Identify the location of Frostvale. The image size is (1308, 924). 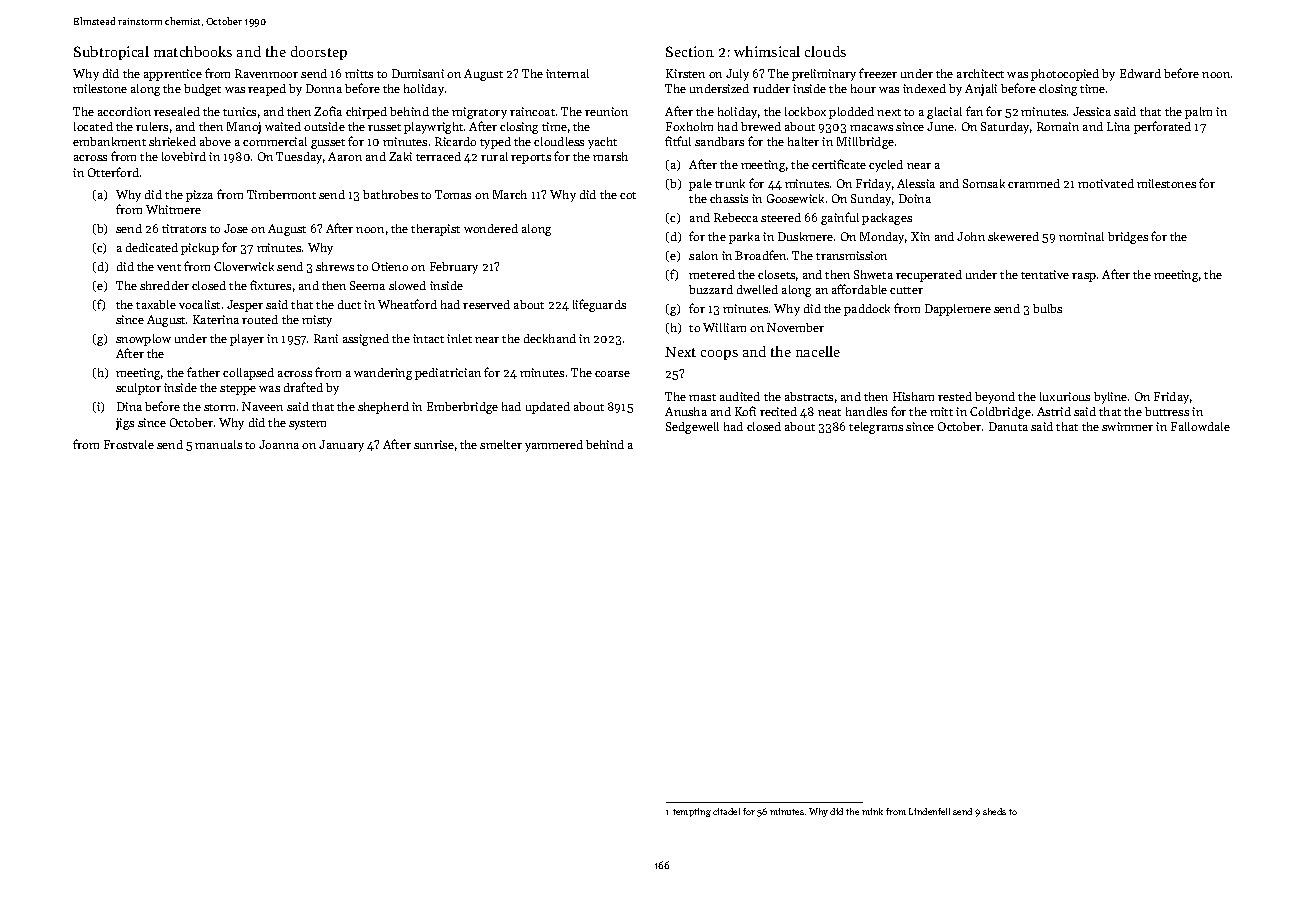
(129, 444).
